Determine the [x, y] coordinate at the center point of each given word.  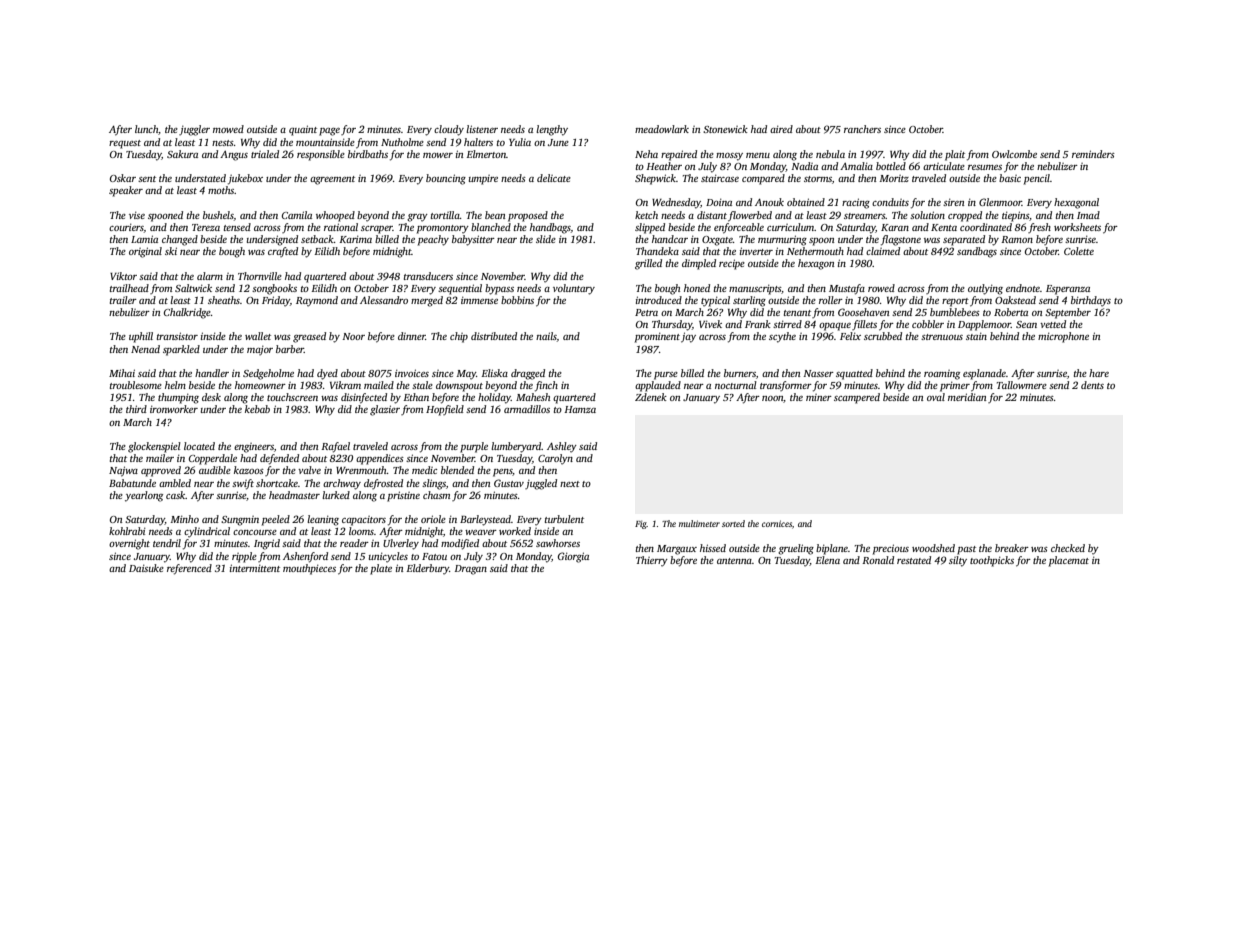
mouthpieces [309, 569]
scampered [857, 398]
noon [773, 399]
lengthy [552, 130]
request [125, 144]
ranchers [862, 129]
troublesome [136, 385]
